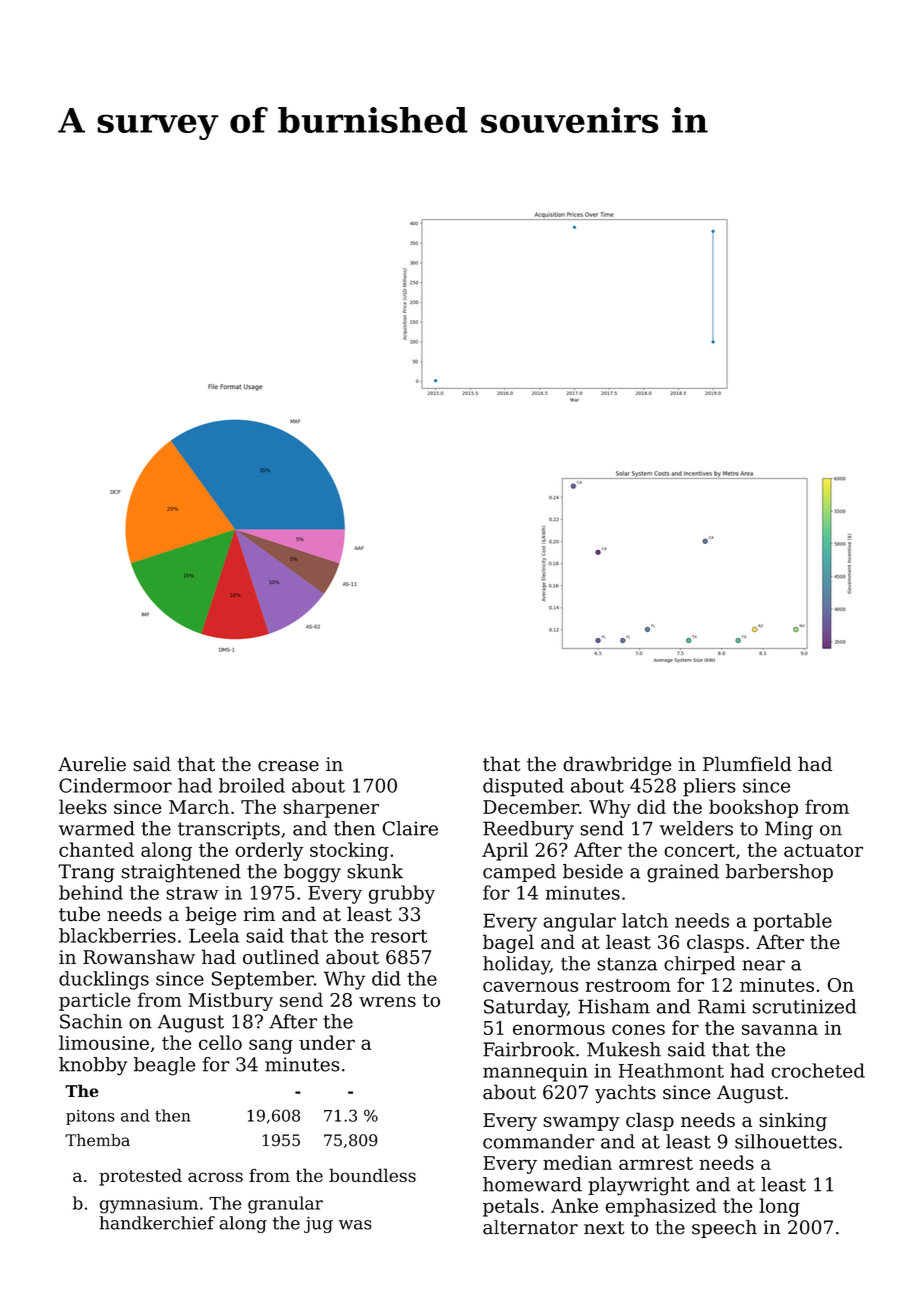 This image has width=924, height=1308. I want to click on Rami, so click(722, 1006).
